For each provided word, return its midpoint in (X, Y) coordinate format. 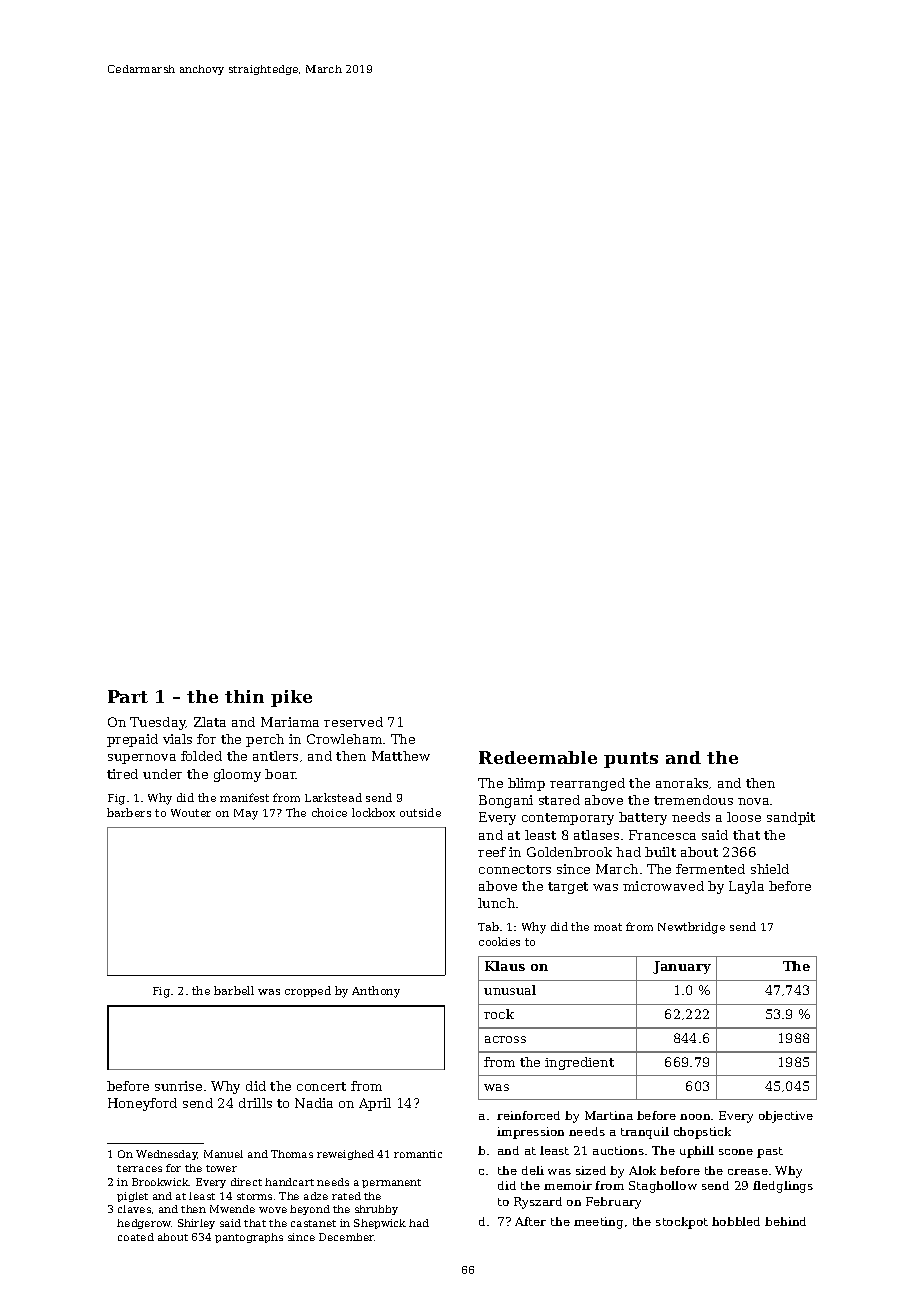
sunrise (178, 1086)
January (682, 967)
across (505, 1039)
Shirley (196, 1224)
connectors (515, 869)
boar (280, 774)
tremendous (693, 800)
